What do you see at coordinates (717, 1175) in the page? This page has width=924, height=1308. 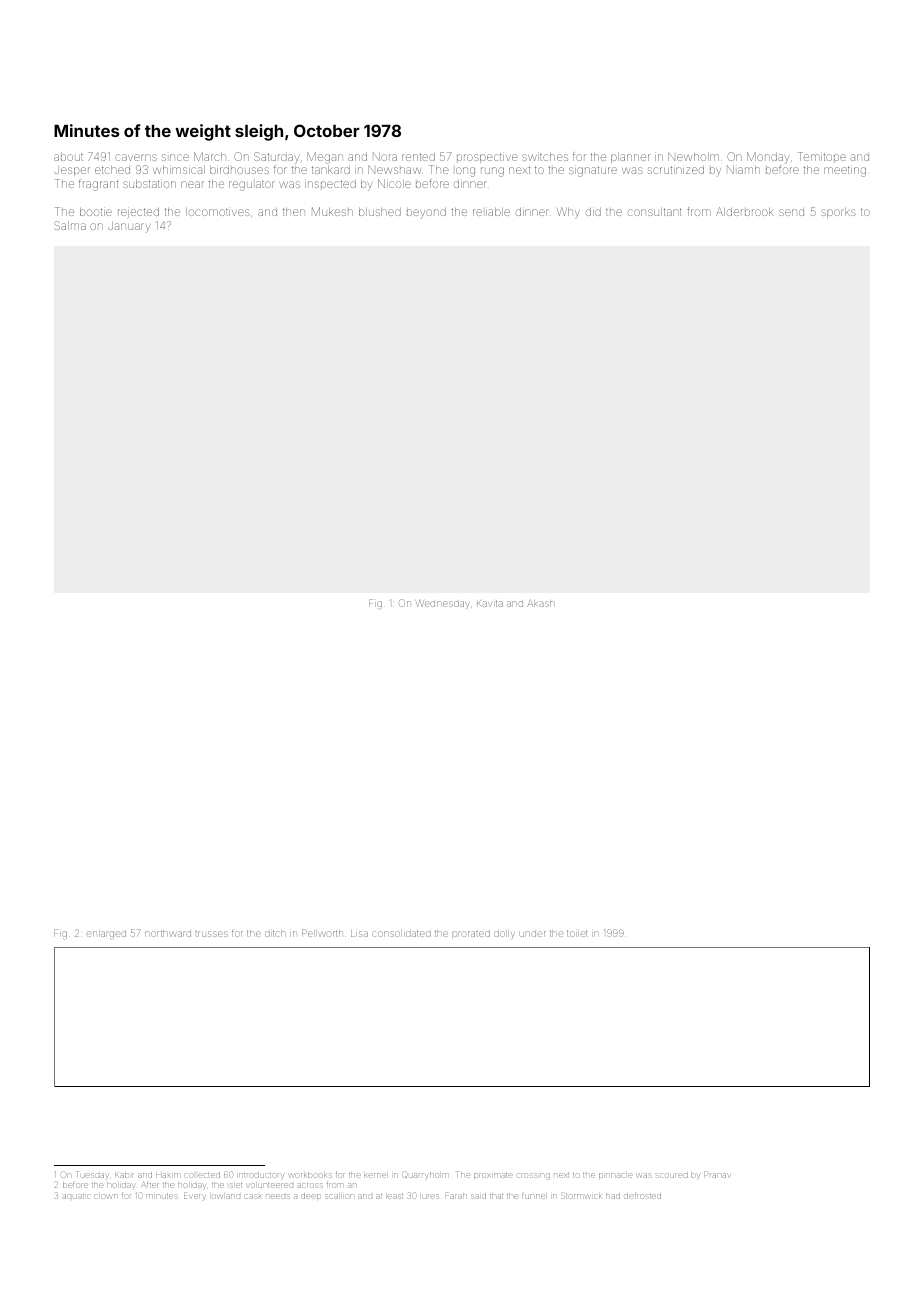 I see `Pranav` at bounding box center [717, 1175].
